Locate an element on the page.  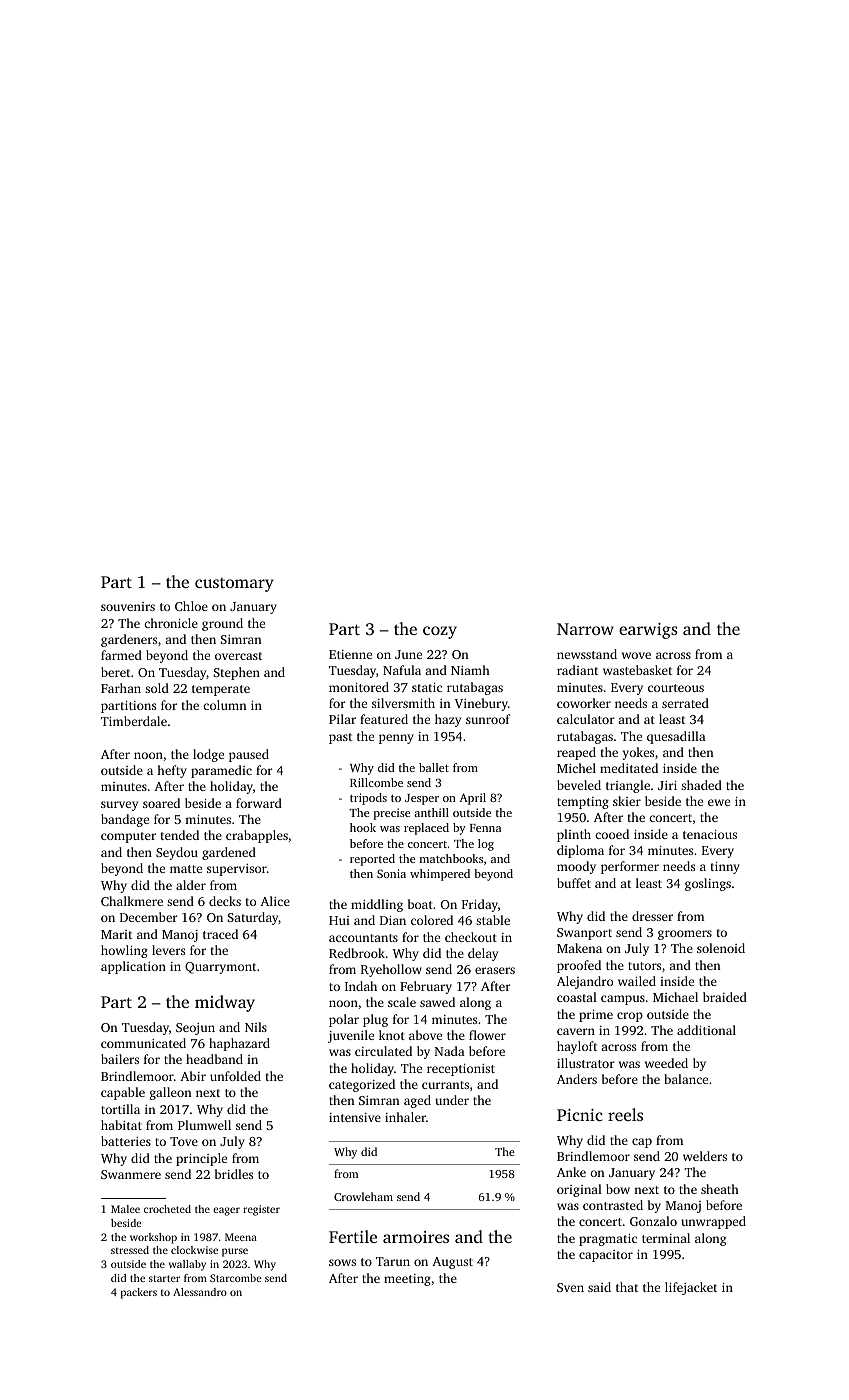
packers is located at coordinates (139, 1293).
